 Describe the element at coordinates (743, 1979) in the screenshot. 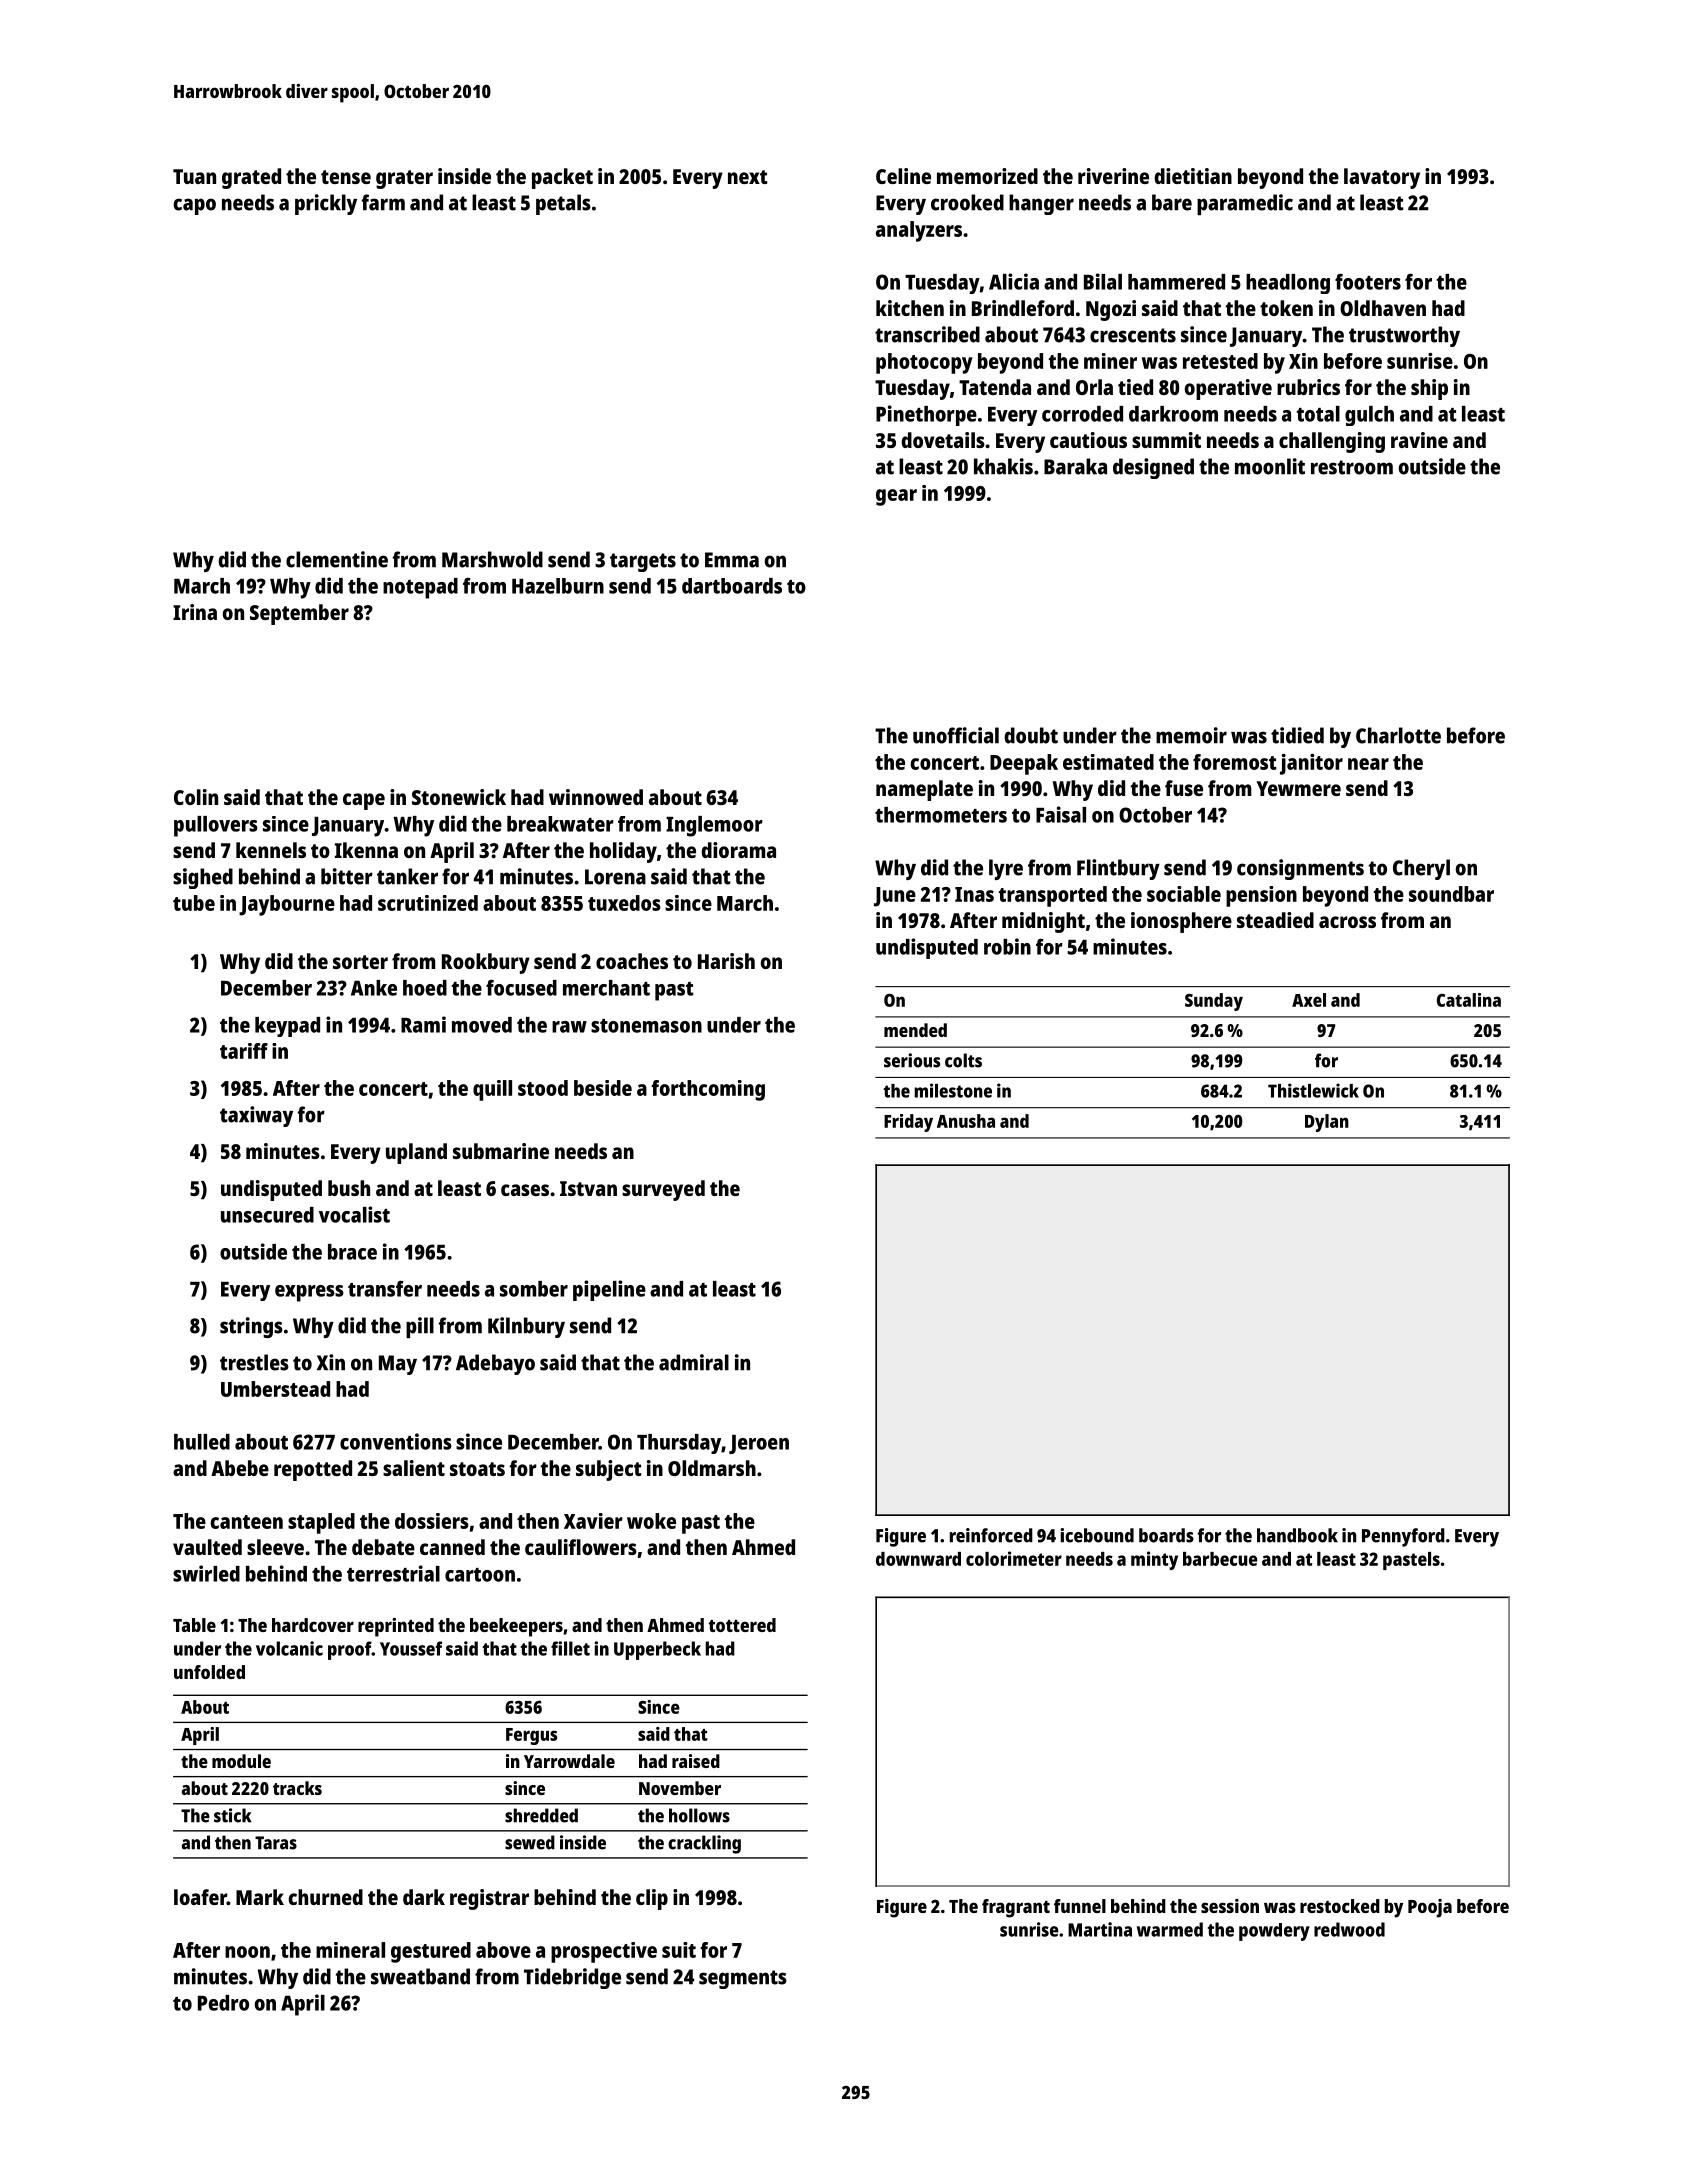

I see `segments` at that location.
